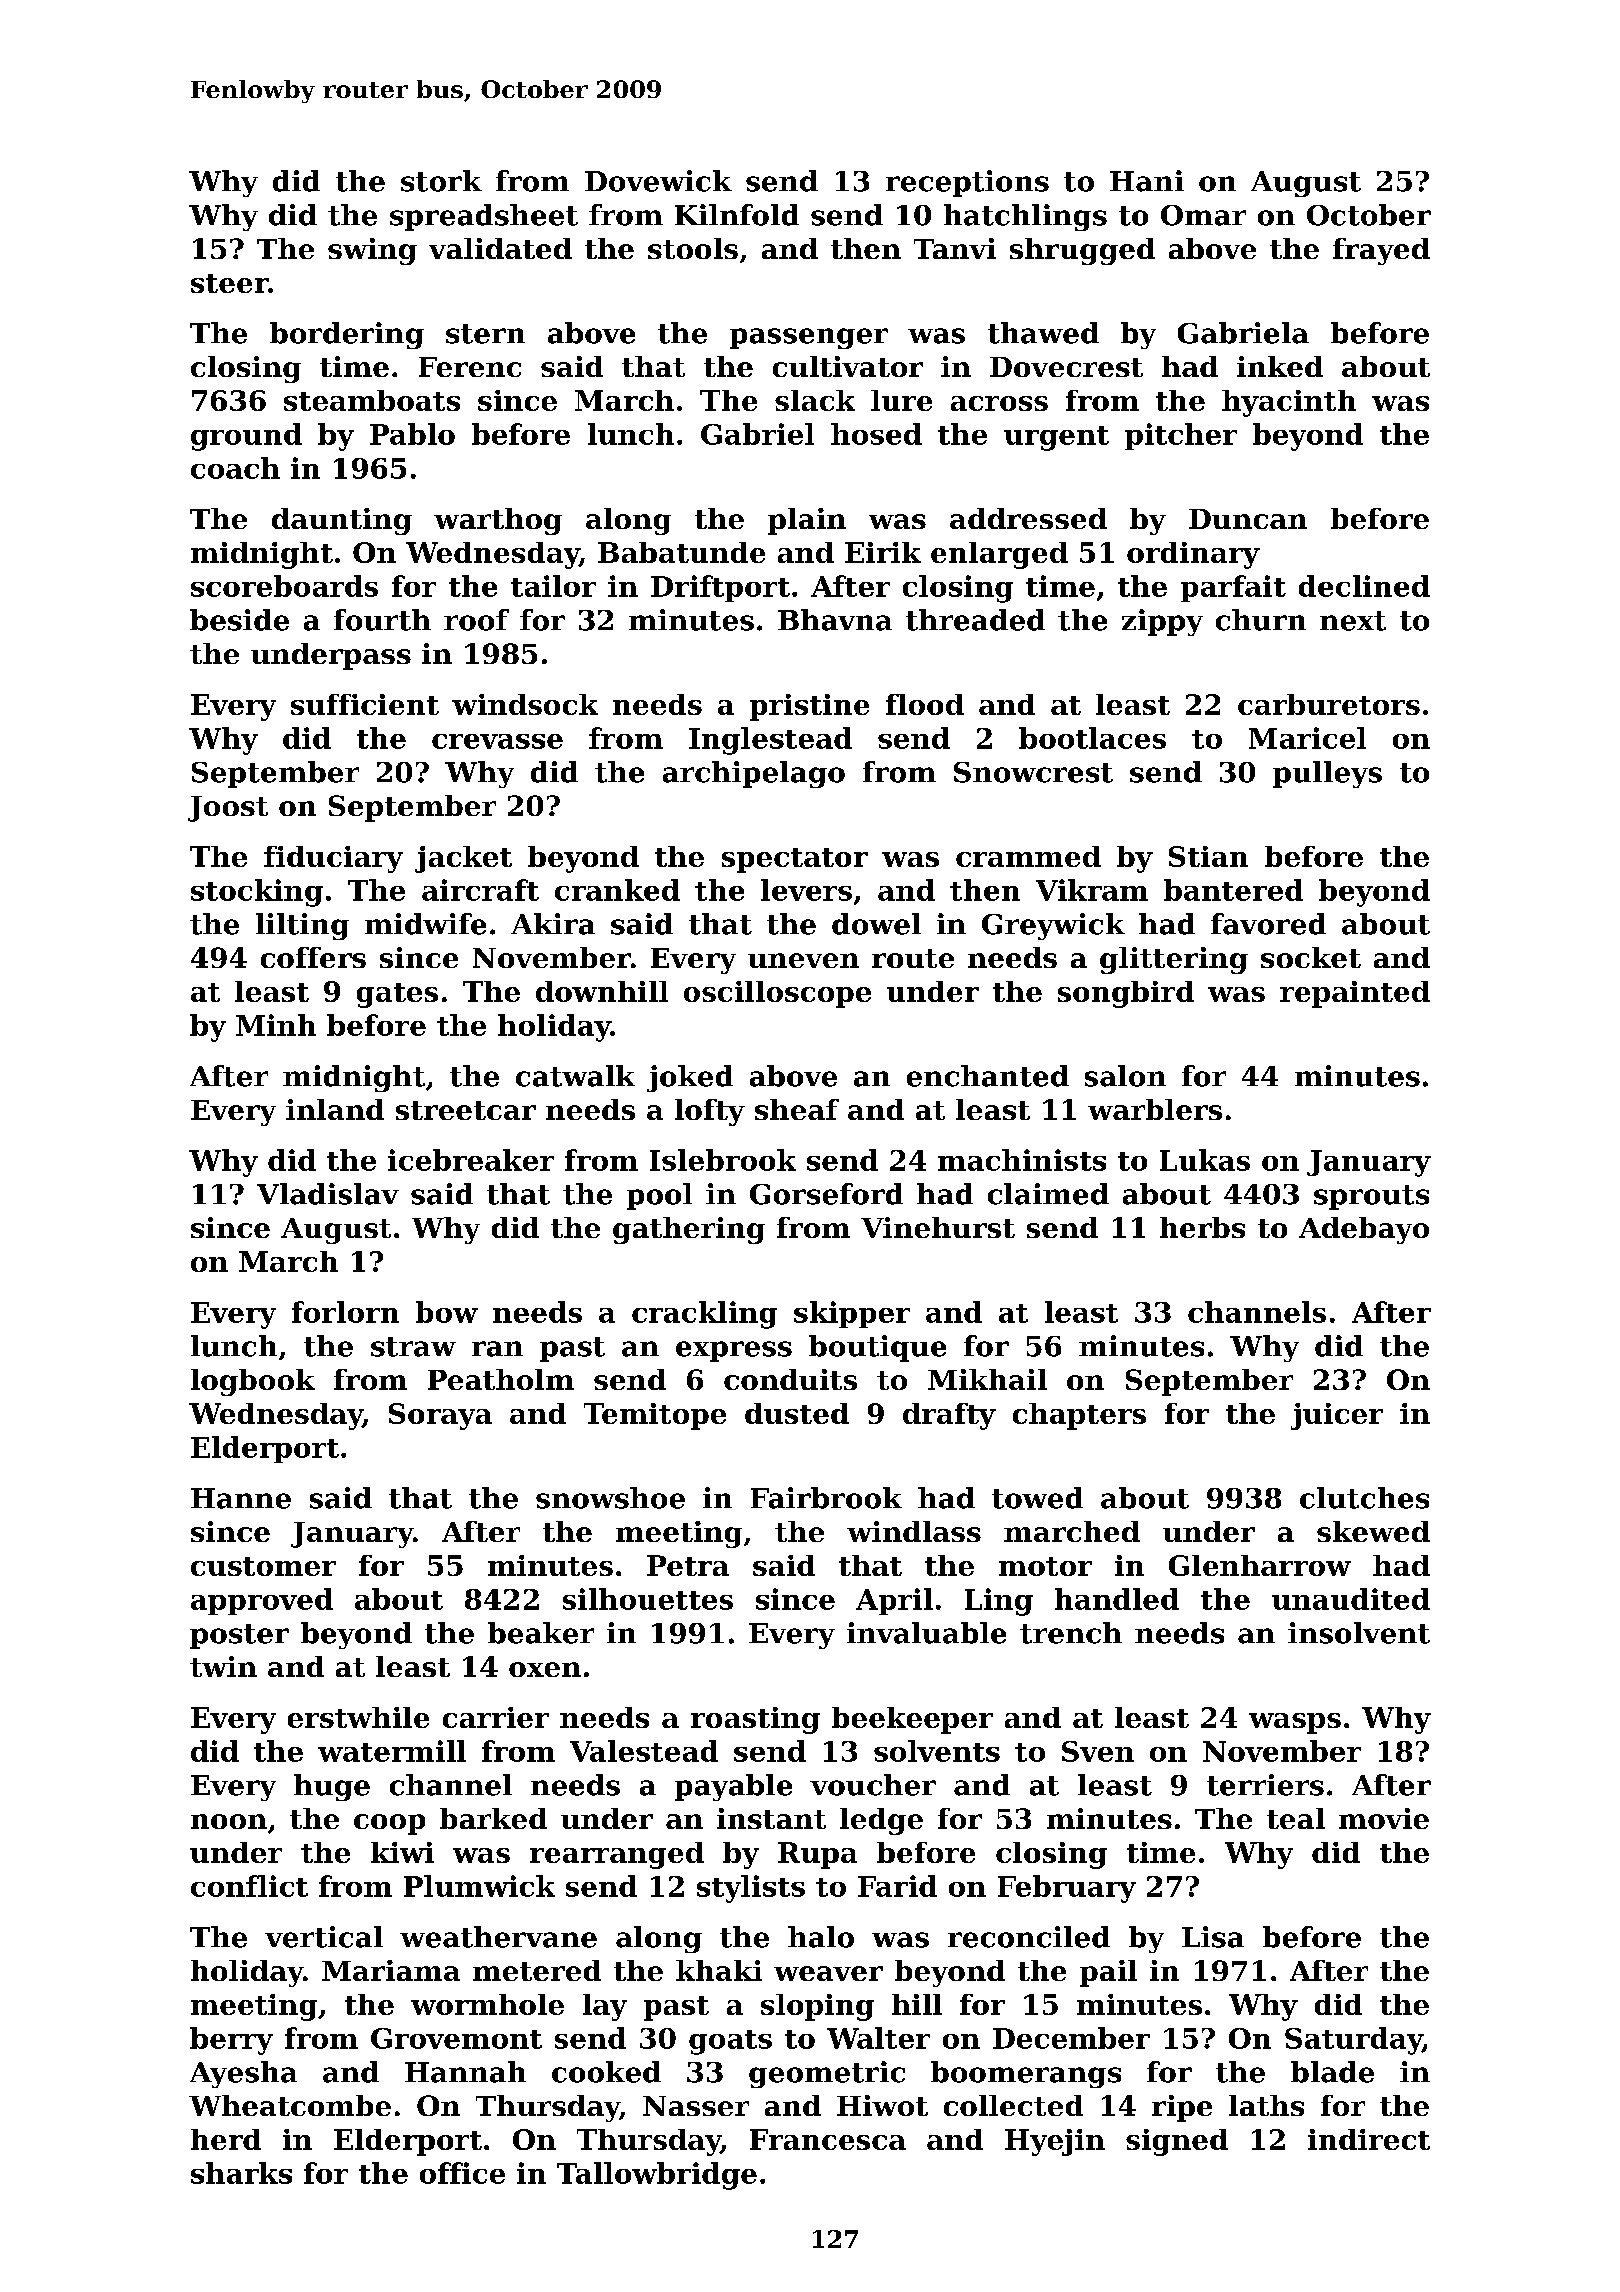 The width and height of the screenshot is (1620, 2292). Describe the element at coordinates (967, 183) in the screenshot. I see `receptions` at that location.
